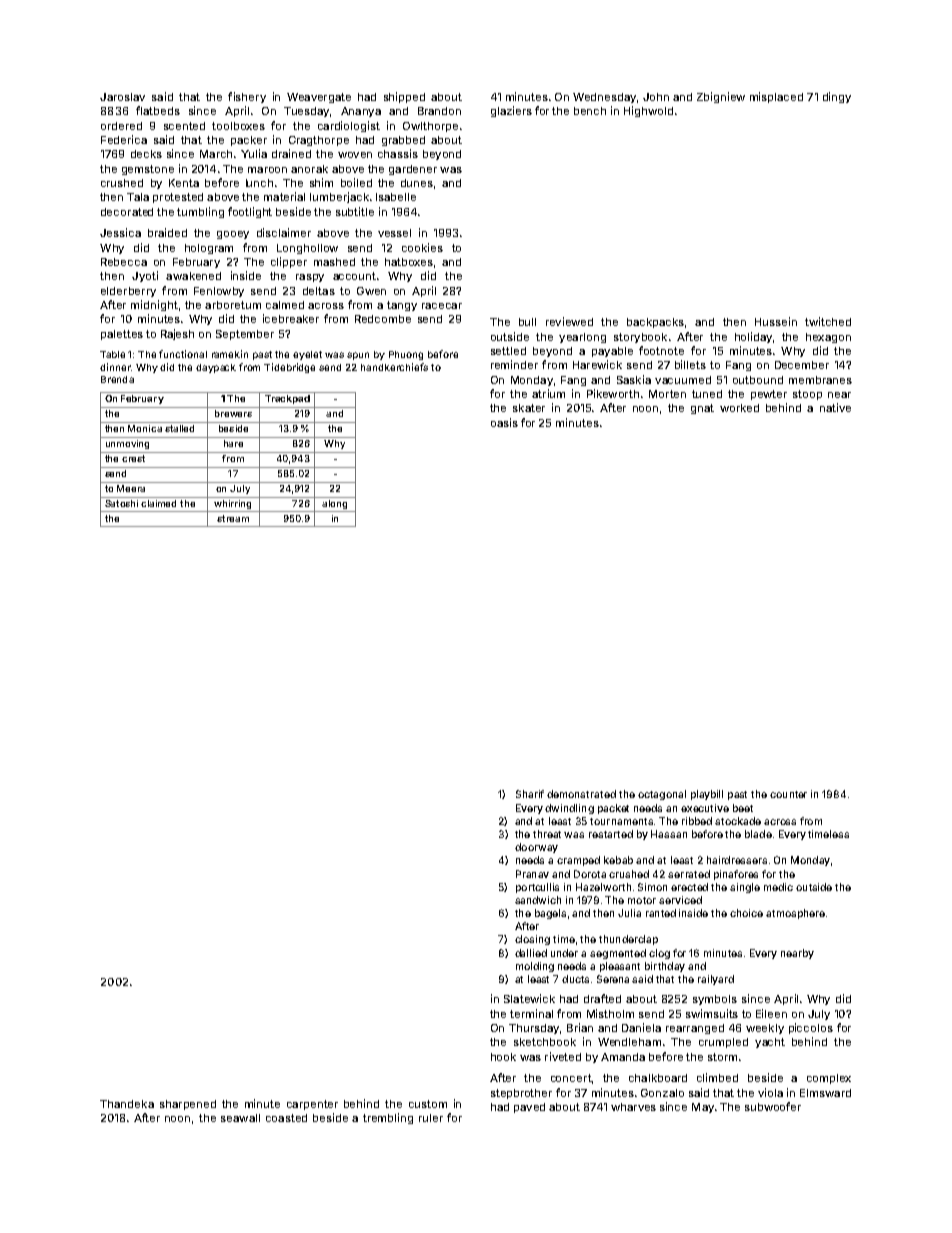 Image resolution: width=952 pixels, height=1233 pixels. Describe the element at coordinates (743, 808) in the screenshot. I see `beet` at that location.
